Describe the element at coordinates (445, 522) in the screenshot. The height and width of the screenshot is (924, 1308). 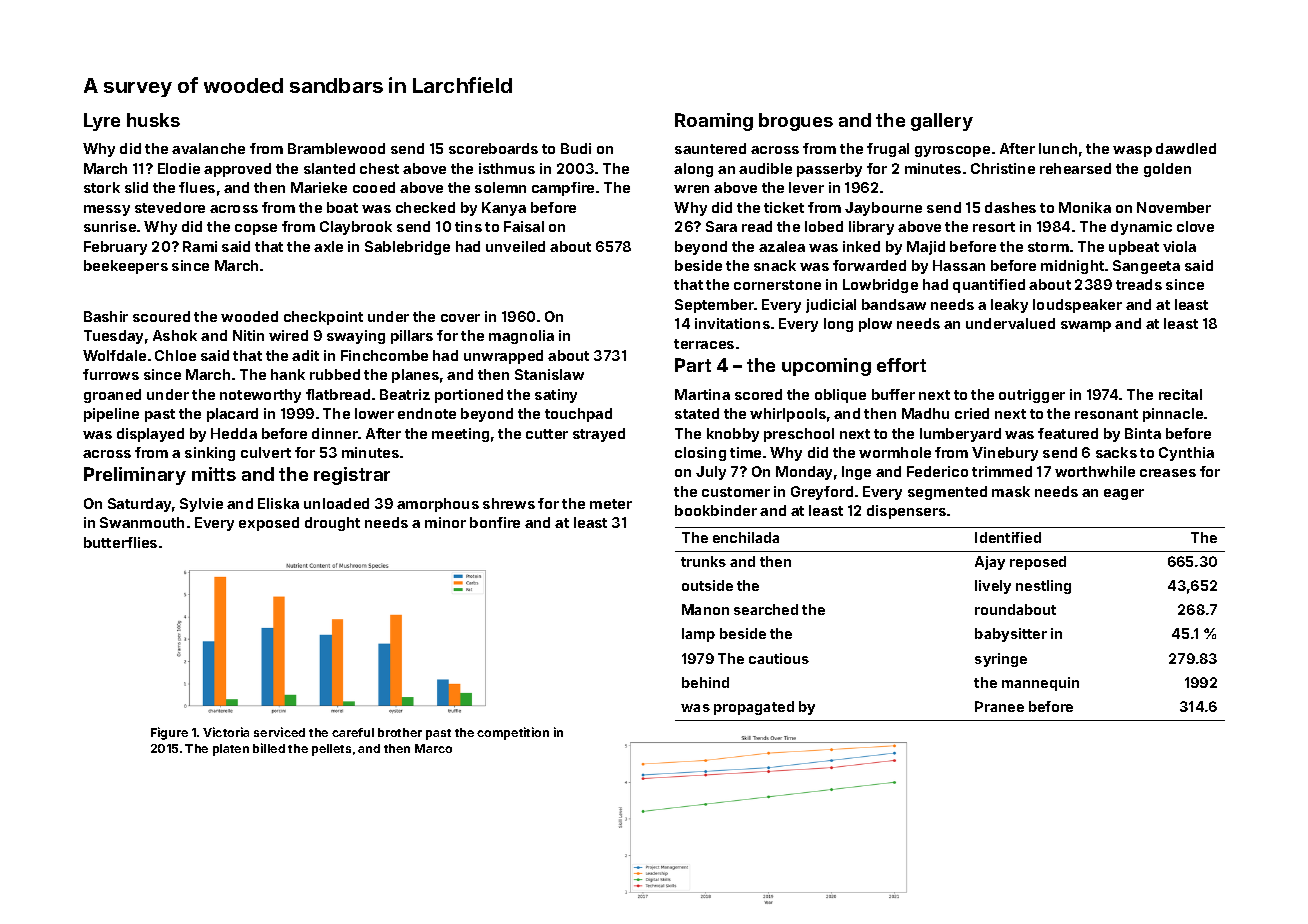
I see `minor` at that location.
